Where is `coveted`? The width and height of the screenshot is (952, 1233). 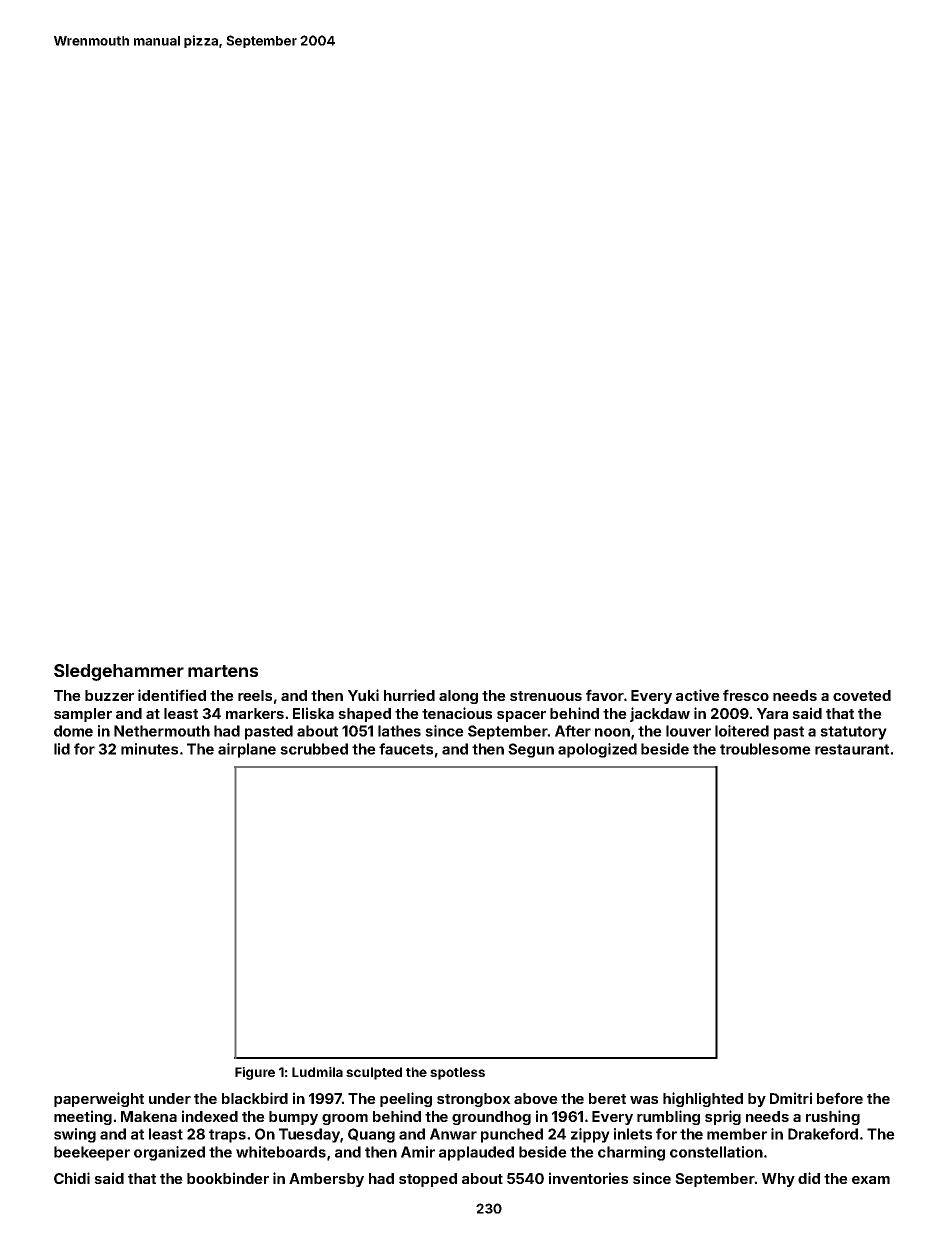
coveted is located at coordinates (862, 695).
